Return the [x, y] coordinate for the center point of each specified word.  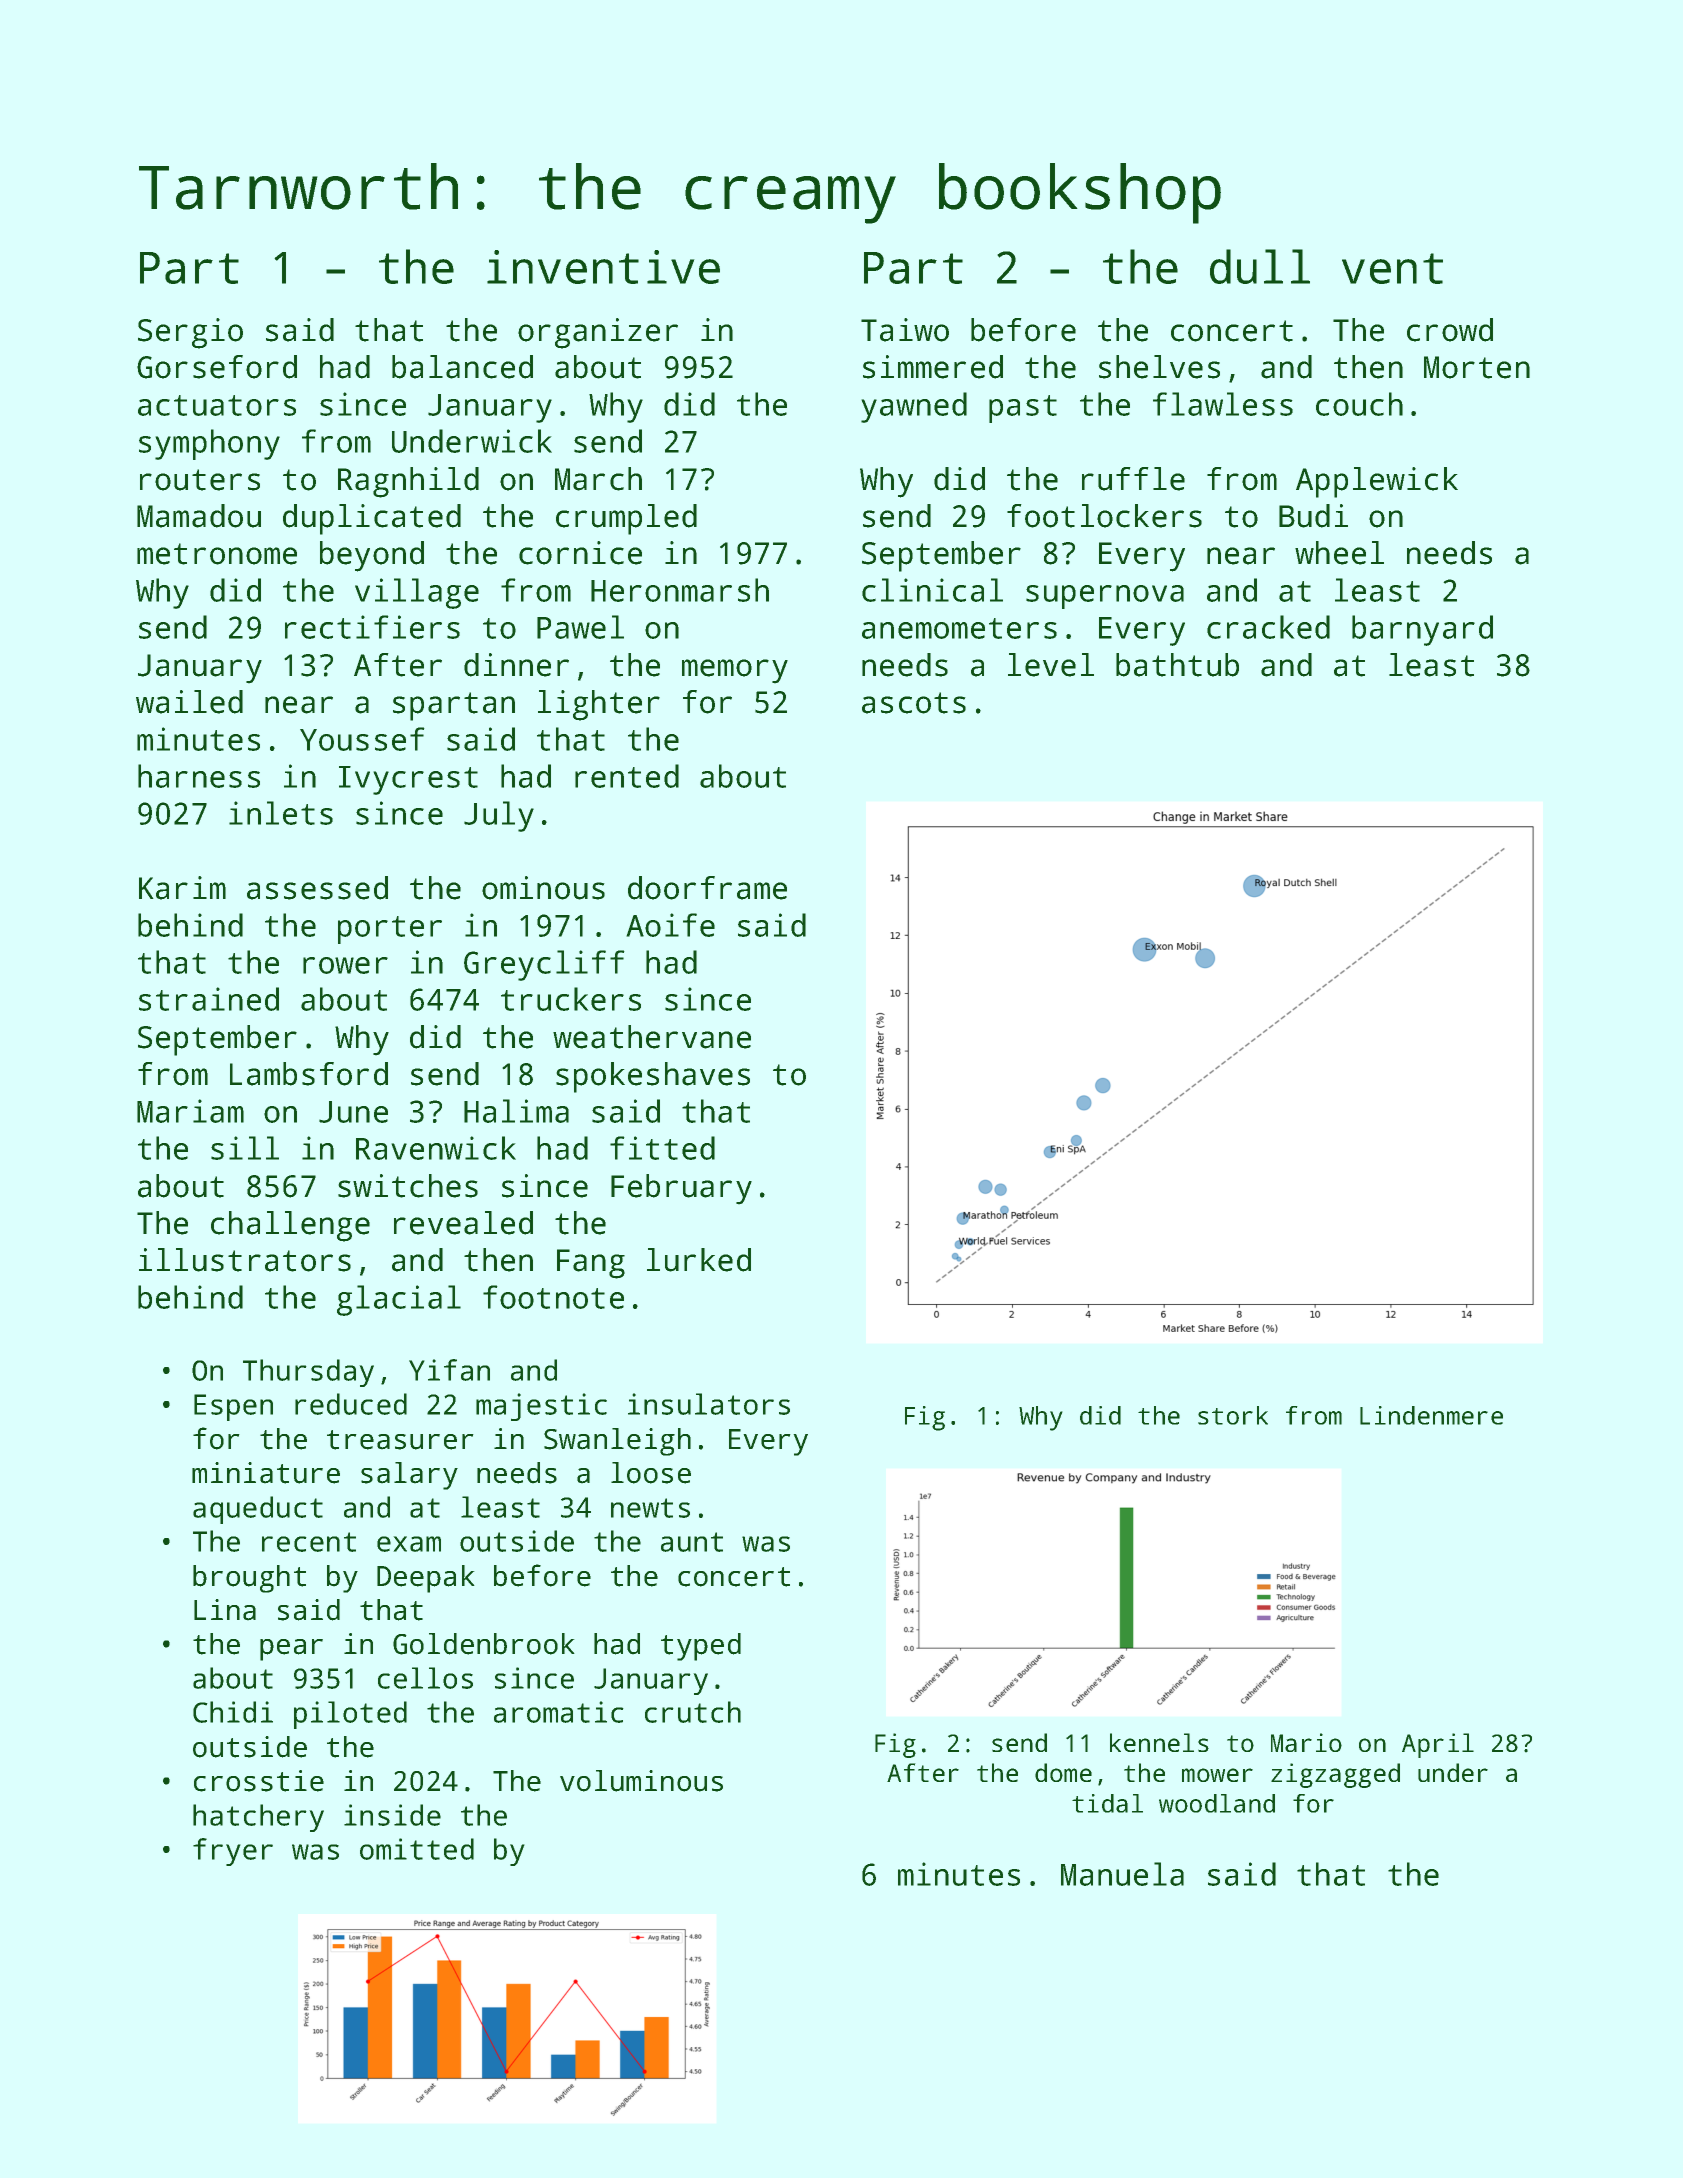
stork [1233, 1415]
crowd [1450, 330]
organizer [598, 333]
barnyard [1422, 630]
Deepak [426, 1579]
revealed [463, 1223]
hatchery [258, 1818]
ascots [914, 703]
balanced [462, 367]
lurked [699, 1260]
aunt [692, 1542]
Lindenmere [1431, 1415]
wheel [1339, 553]
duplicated [372, 519]
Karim [182, 888]
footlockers [1104, 516]
